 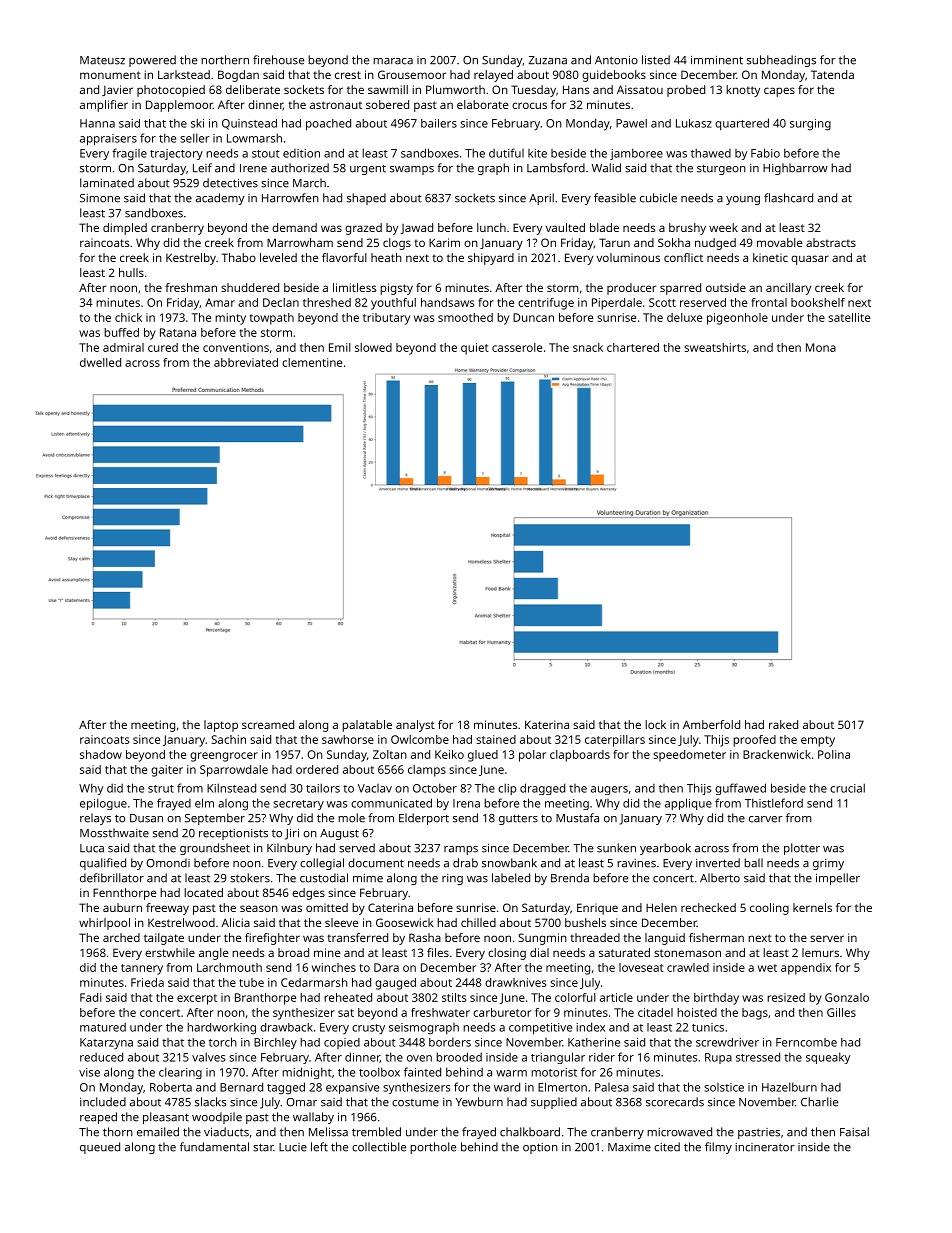 What do you see at coordinates (765, 1147) in the screenshot?
I see `incinerator` at bounding box center [765, 1147].
